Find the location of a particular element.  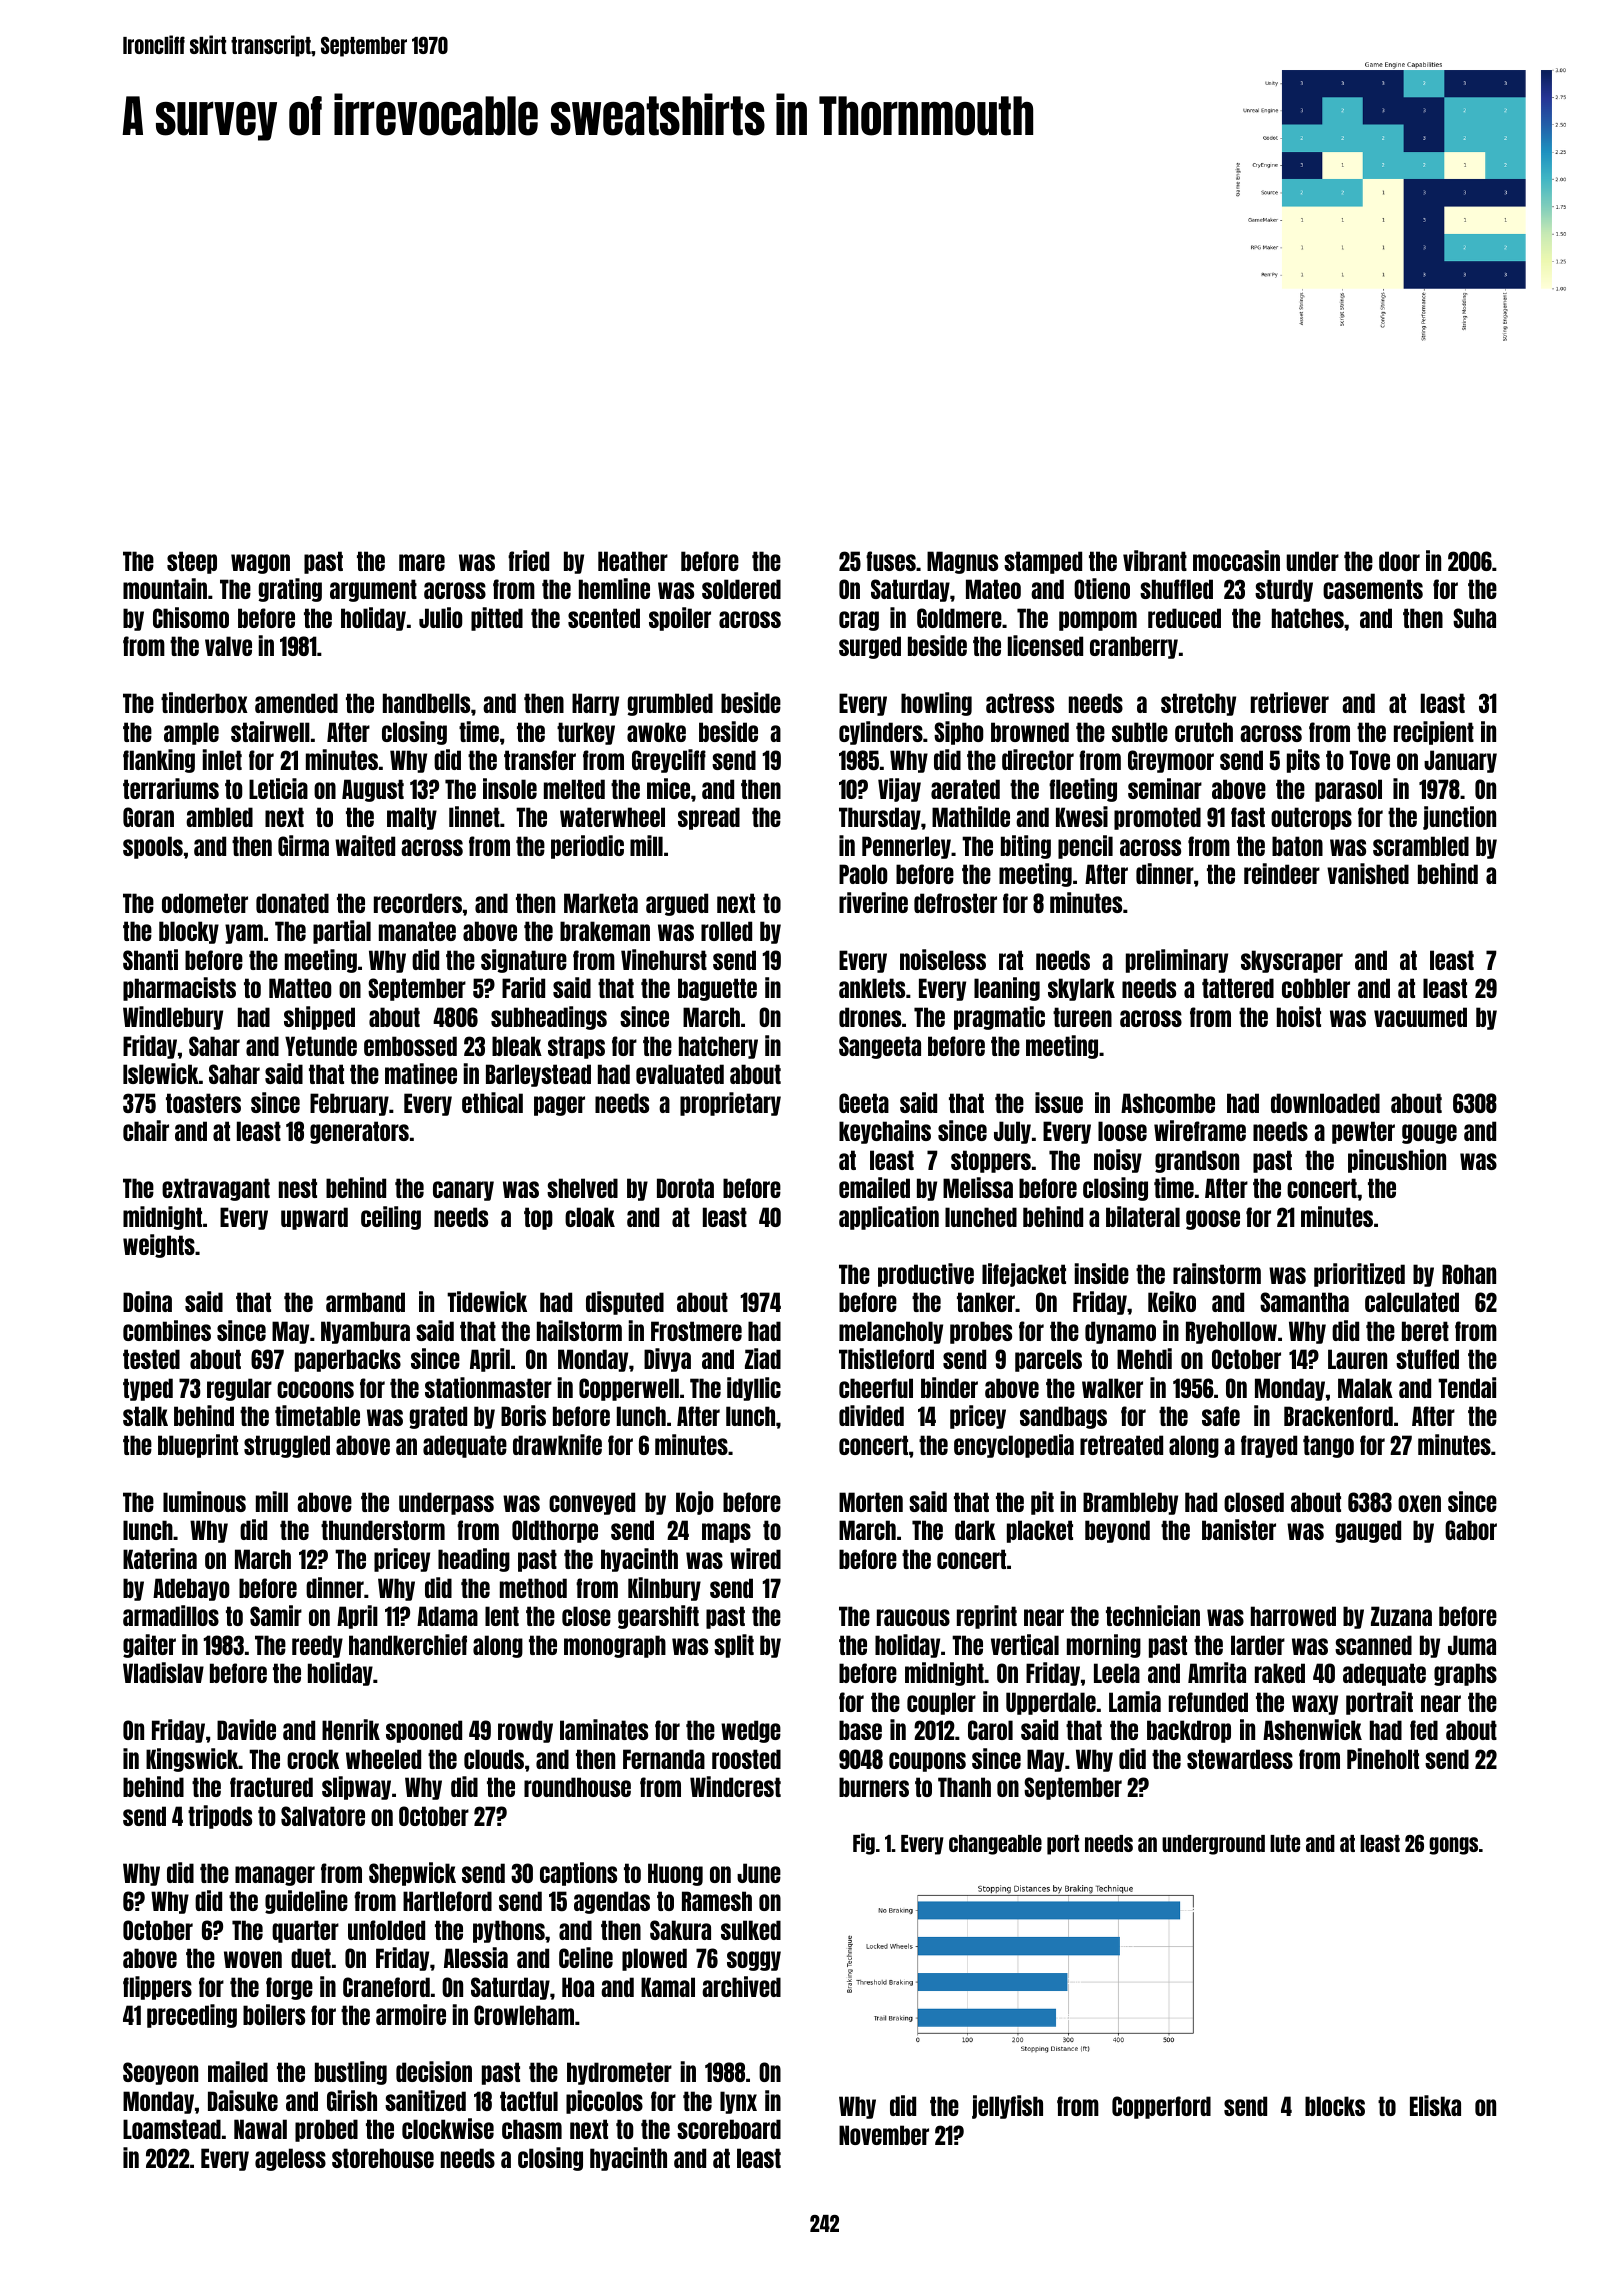

ageless is located at coordinates (290, 2159).
